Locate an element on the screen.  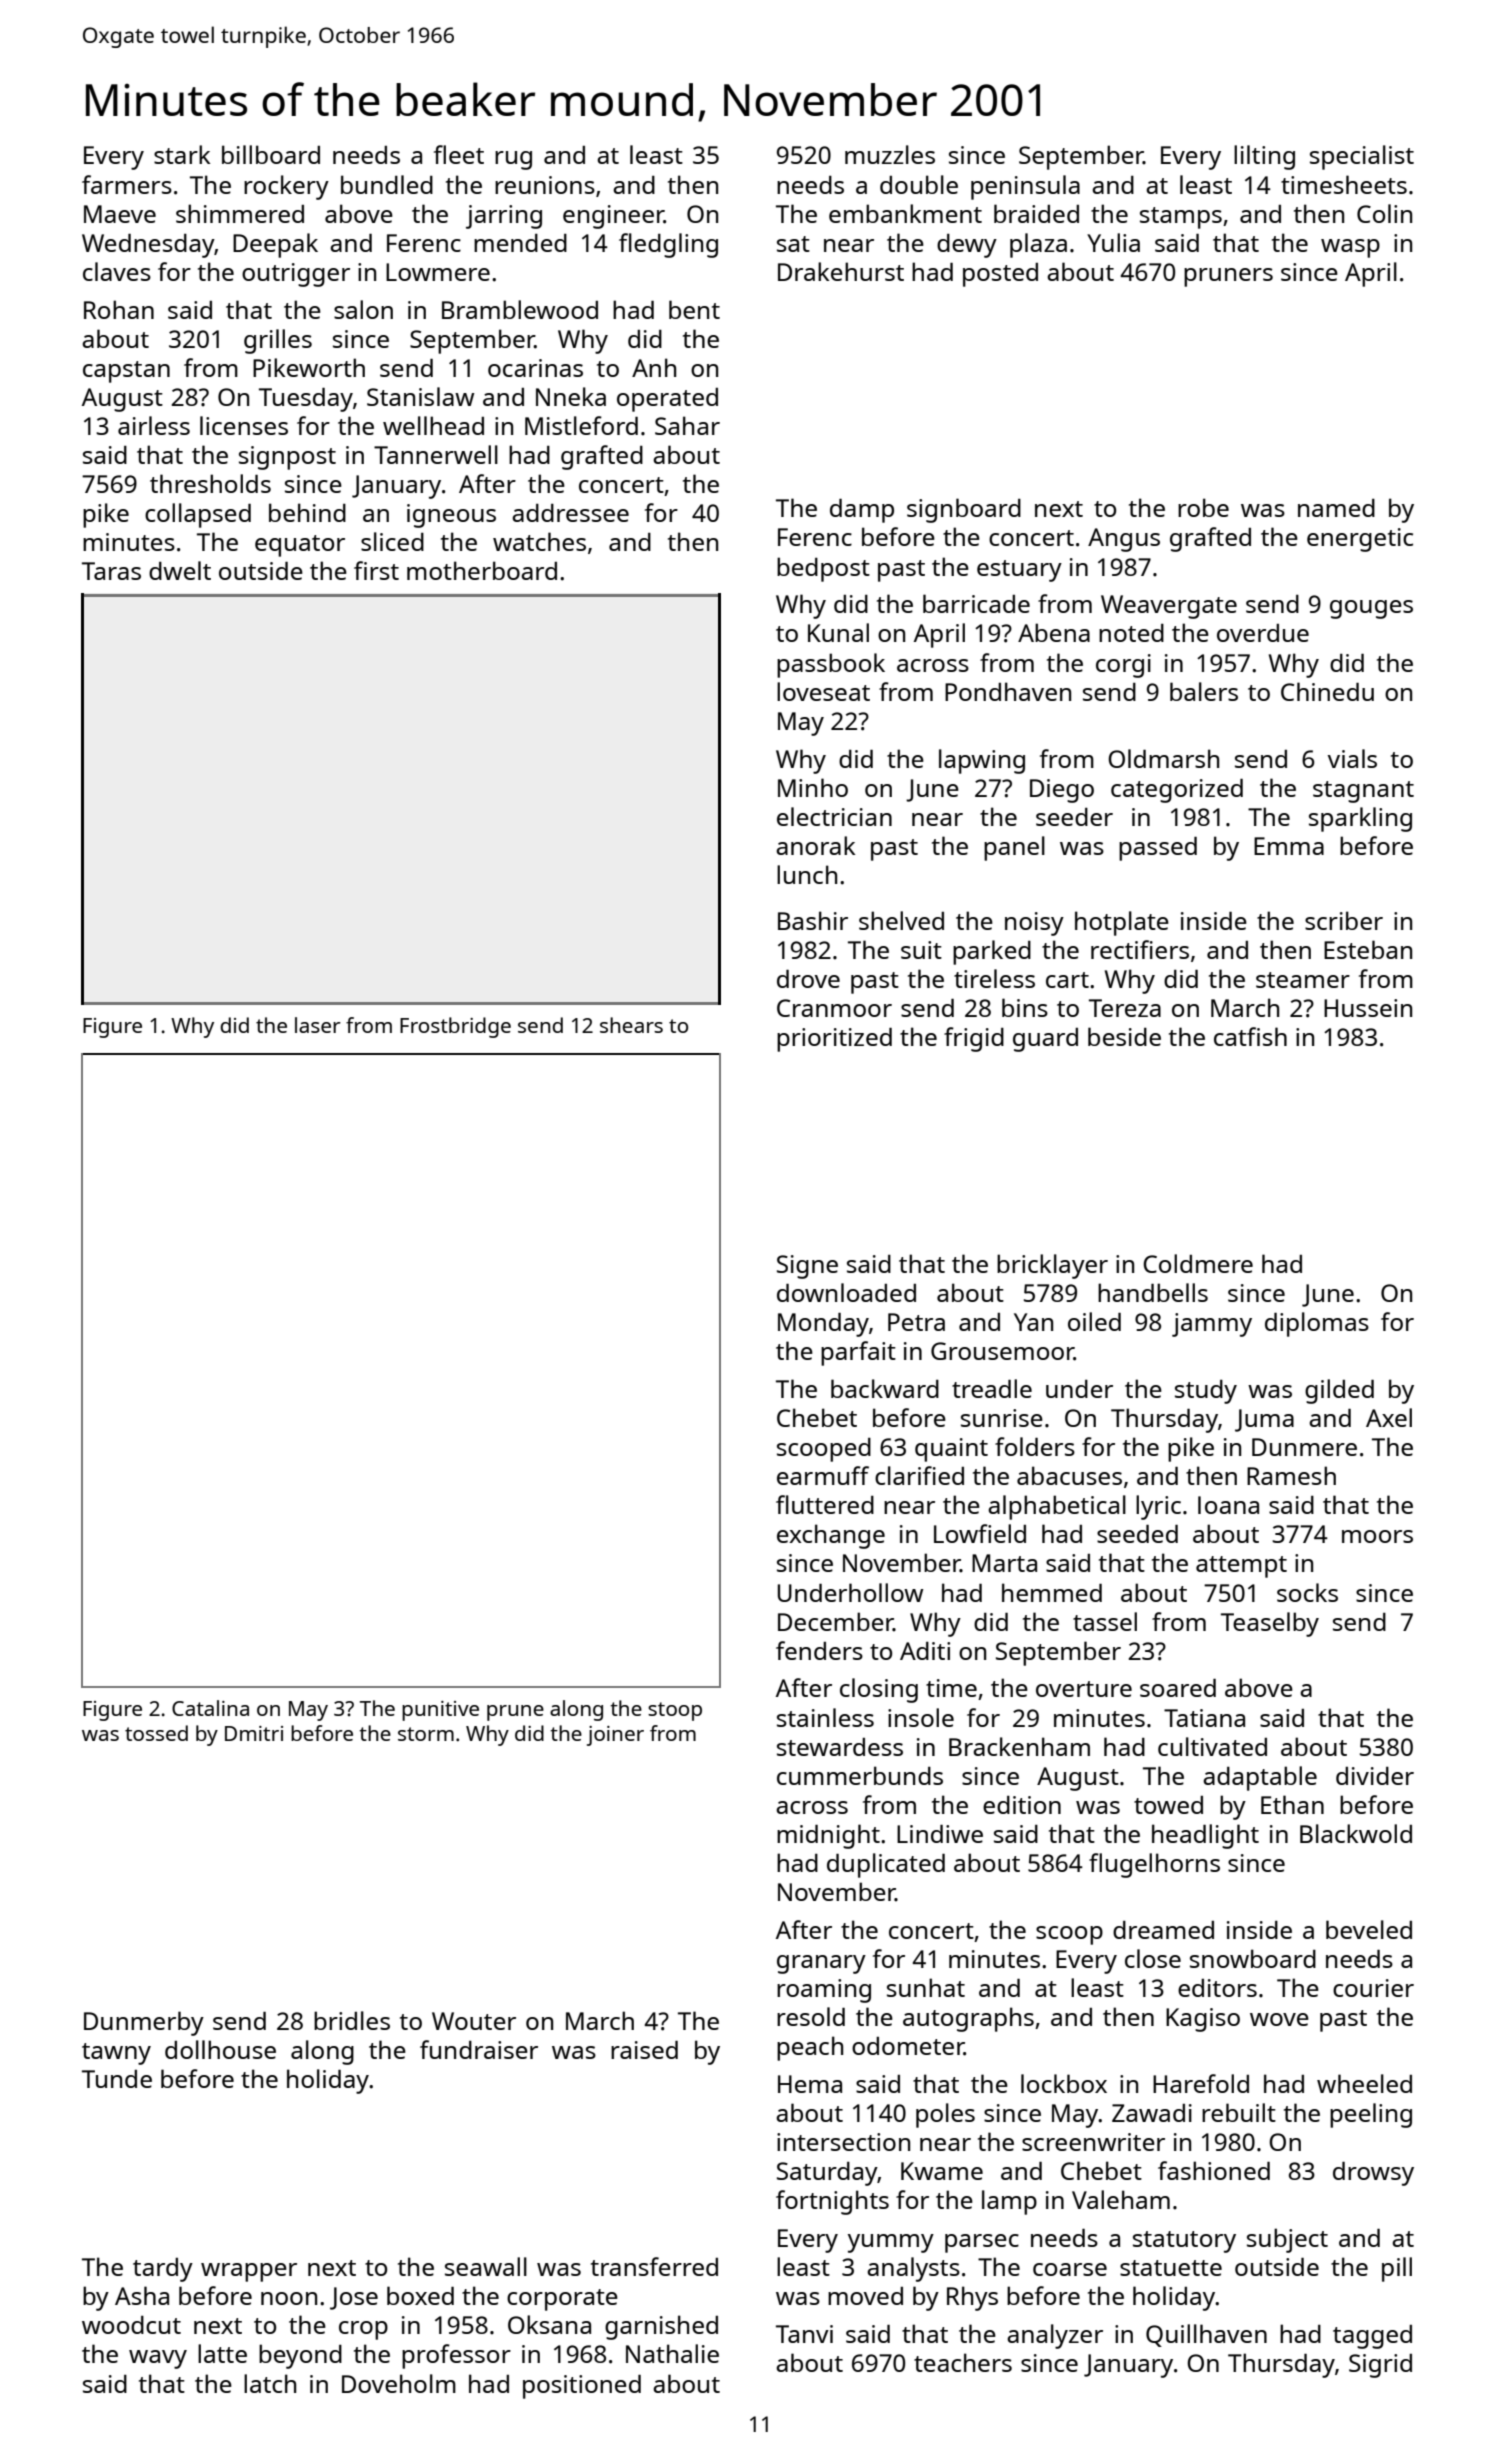
lilting is located at coordinates (1264, 157).
